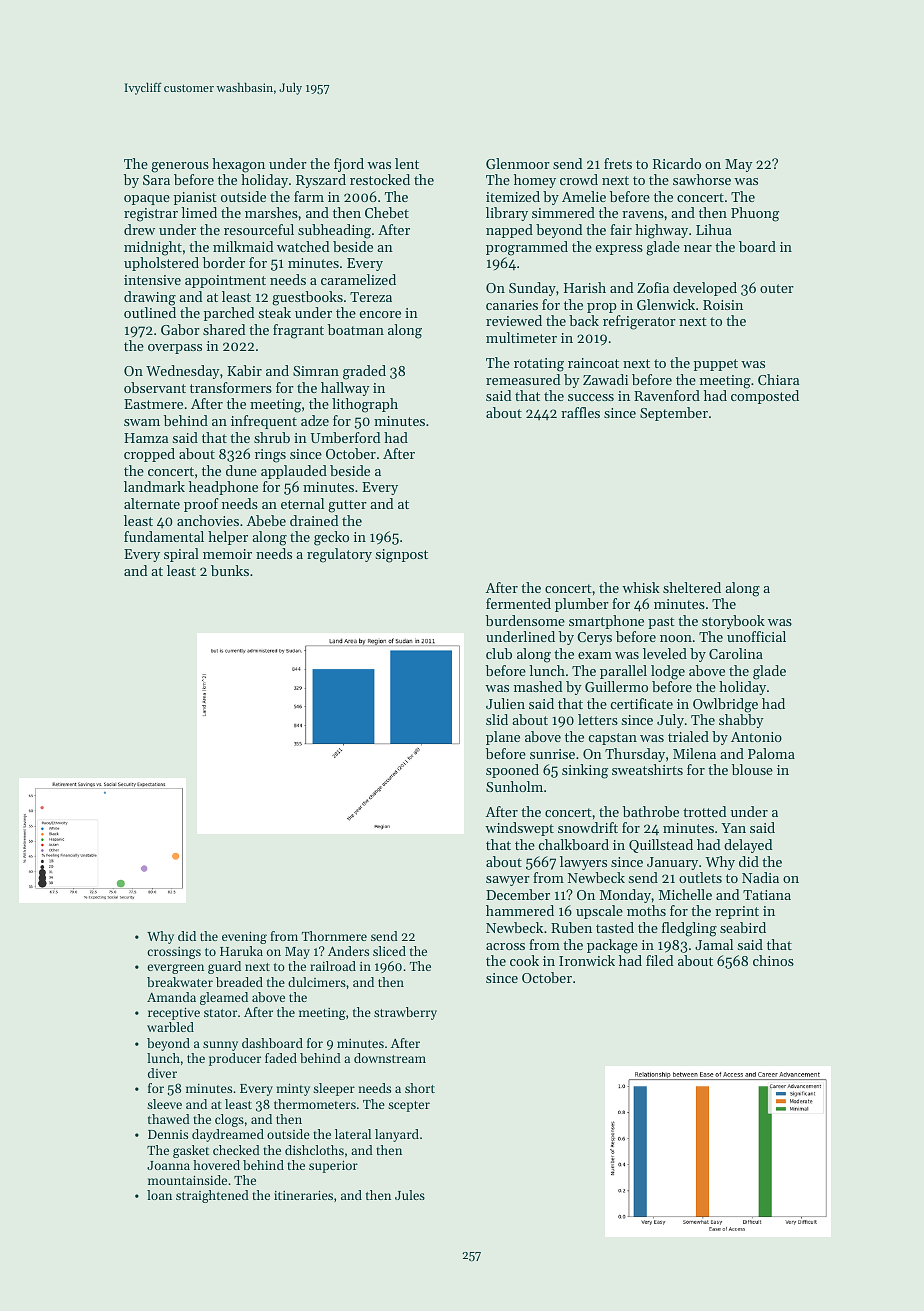  Describe the element at coordinates (420, 1088) in the screenshot. I see `short` at that location.
